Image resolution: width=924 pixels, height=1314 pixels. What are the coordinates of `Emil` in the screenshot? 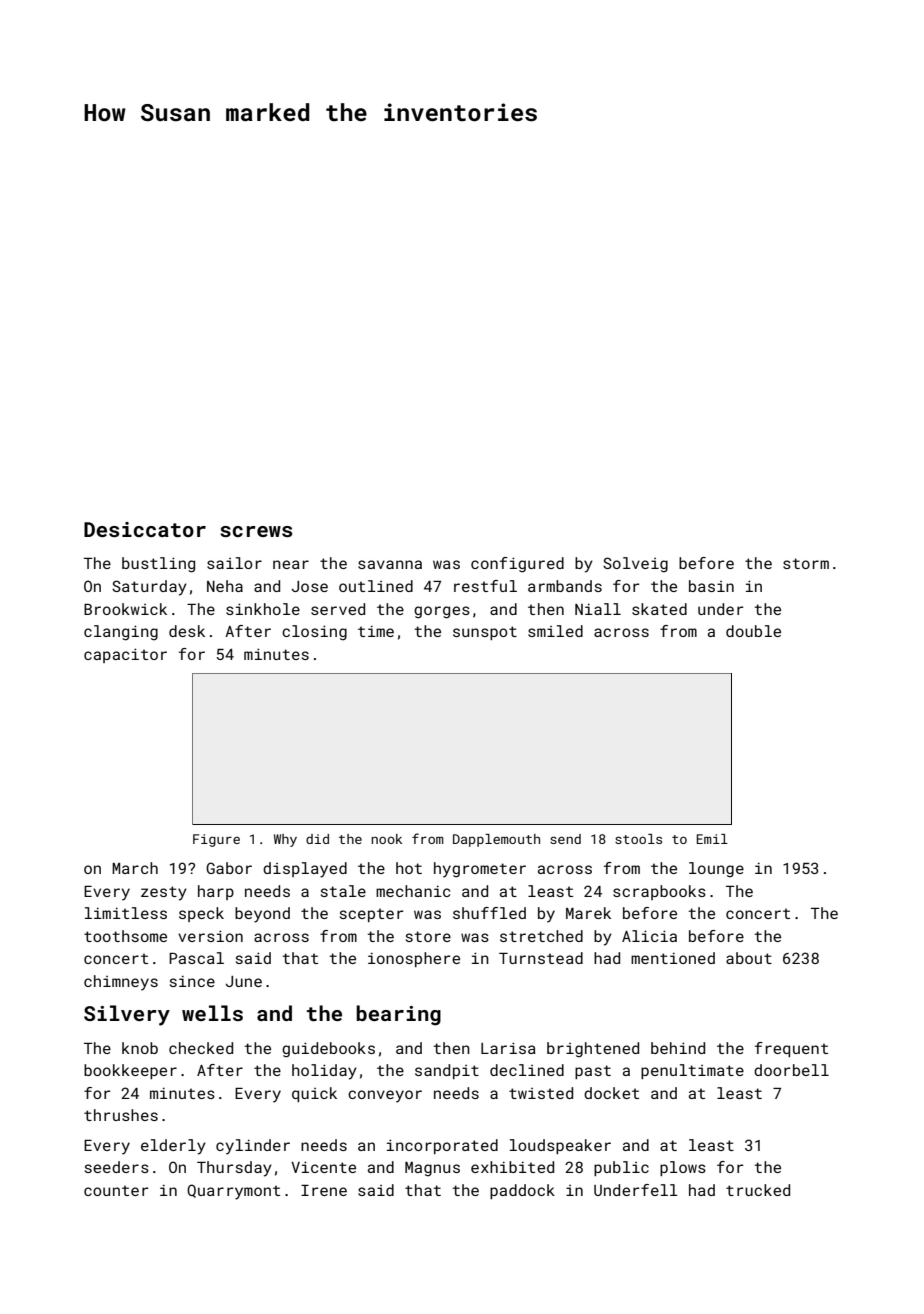 It's located at (712, 839).
